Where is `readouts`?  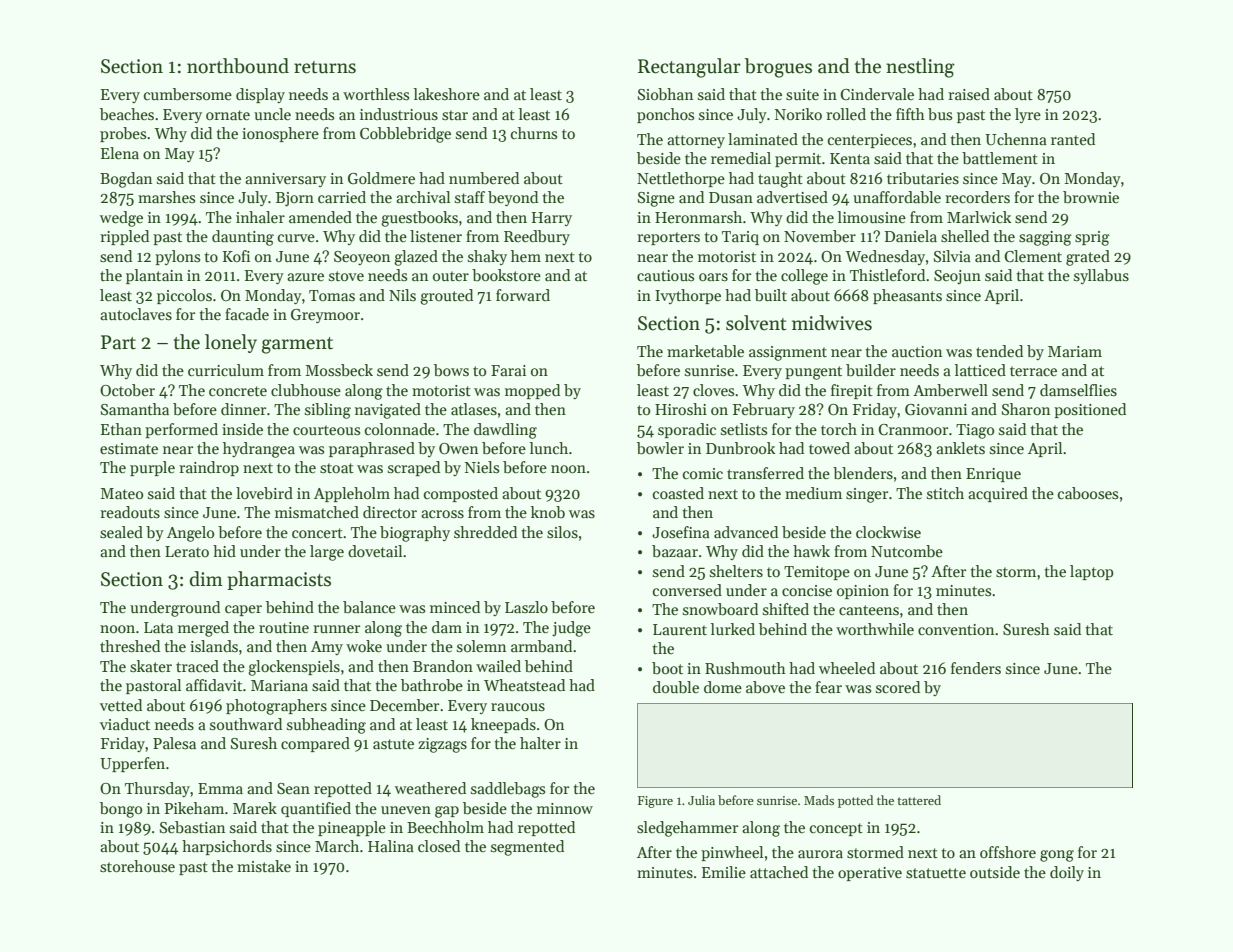
readouts is located at coordinates (130, 512).
